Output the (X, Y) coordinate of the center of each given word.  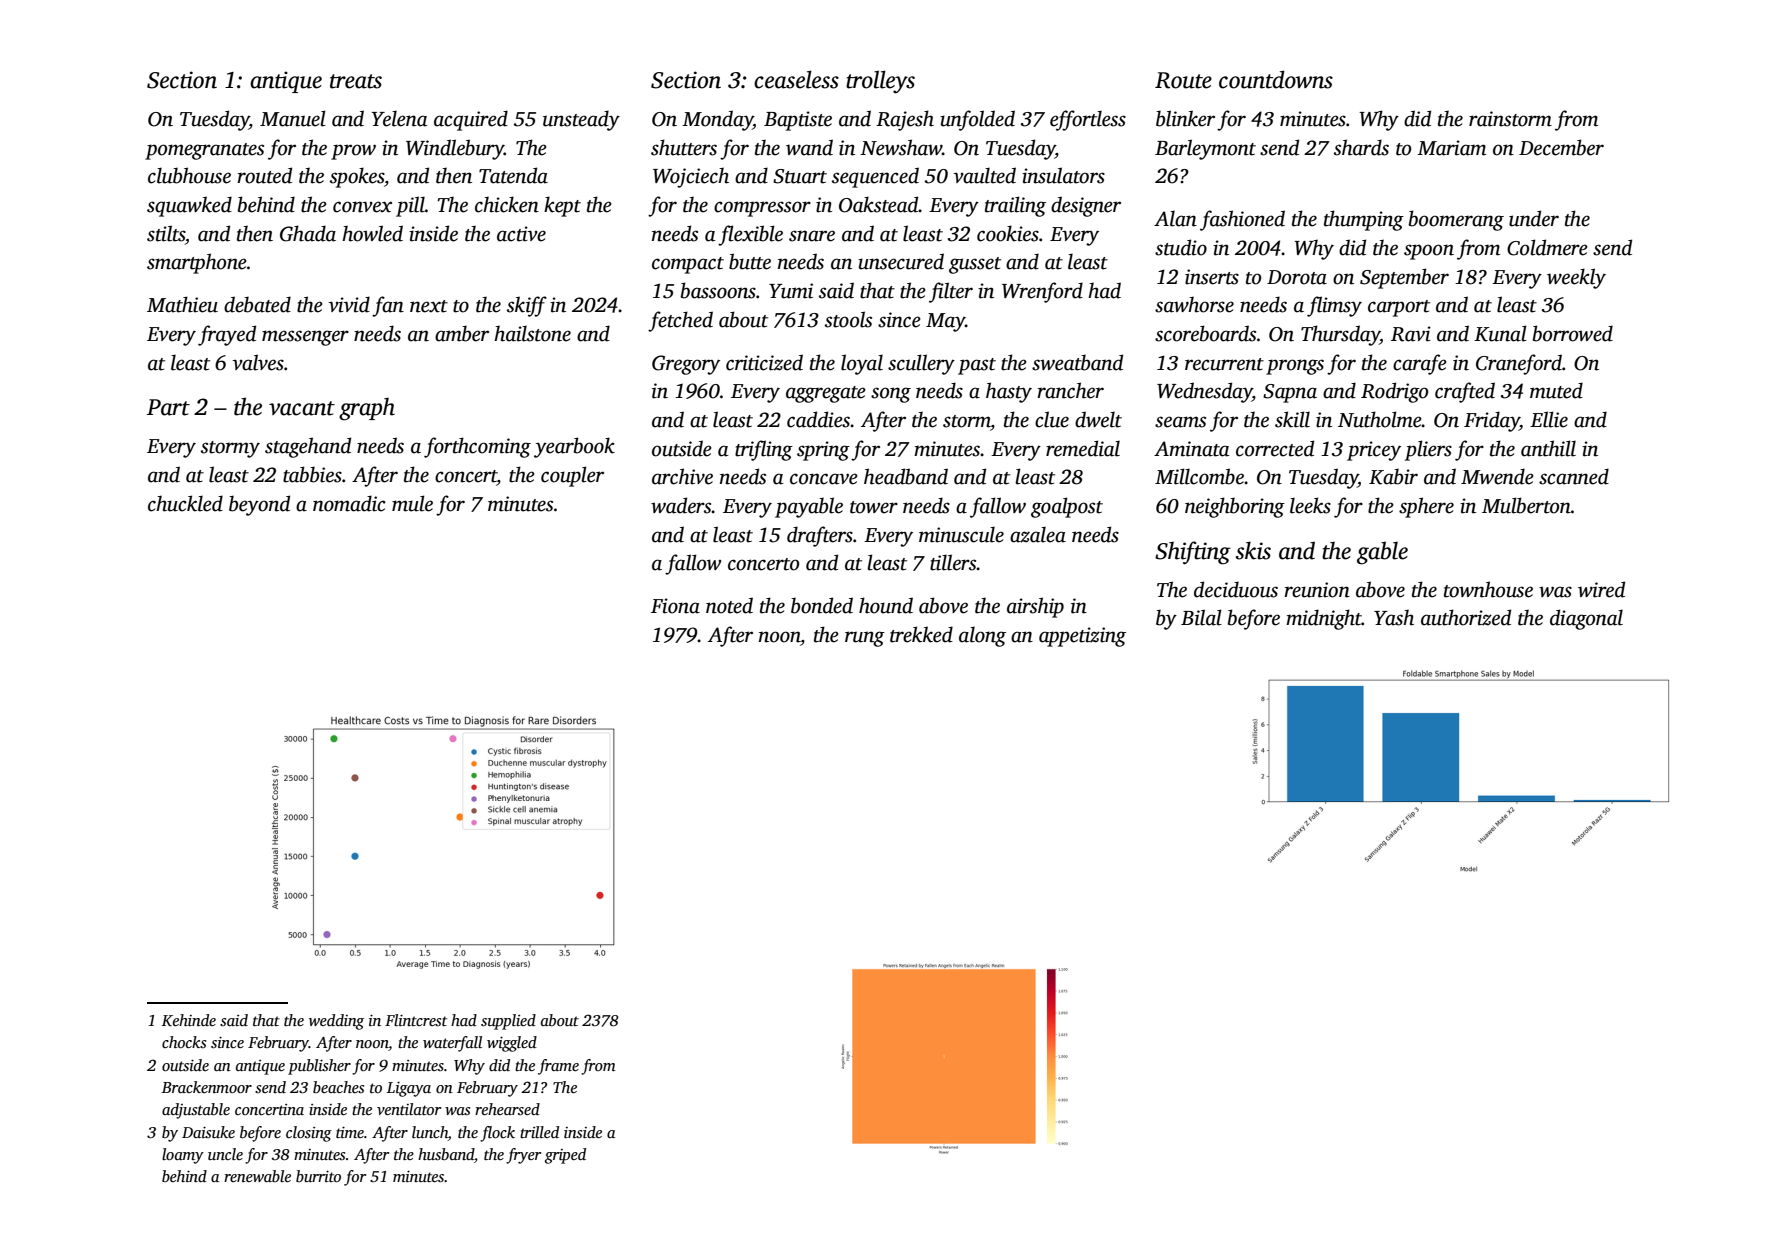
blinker (1185, 118)
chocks (184, 1042)
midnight (1324, 619)
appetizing (1082, 637)
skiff (527, 306)
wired (1601, 589)
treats (356, 81)
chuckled (185, 503)
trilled (539, 1132)
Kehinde (189, 1020)
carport (1399, 308)
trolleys (880, 82)
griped (565, 1156)
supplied (508, 1022)
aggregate (826, 394)
